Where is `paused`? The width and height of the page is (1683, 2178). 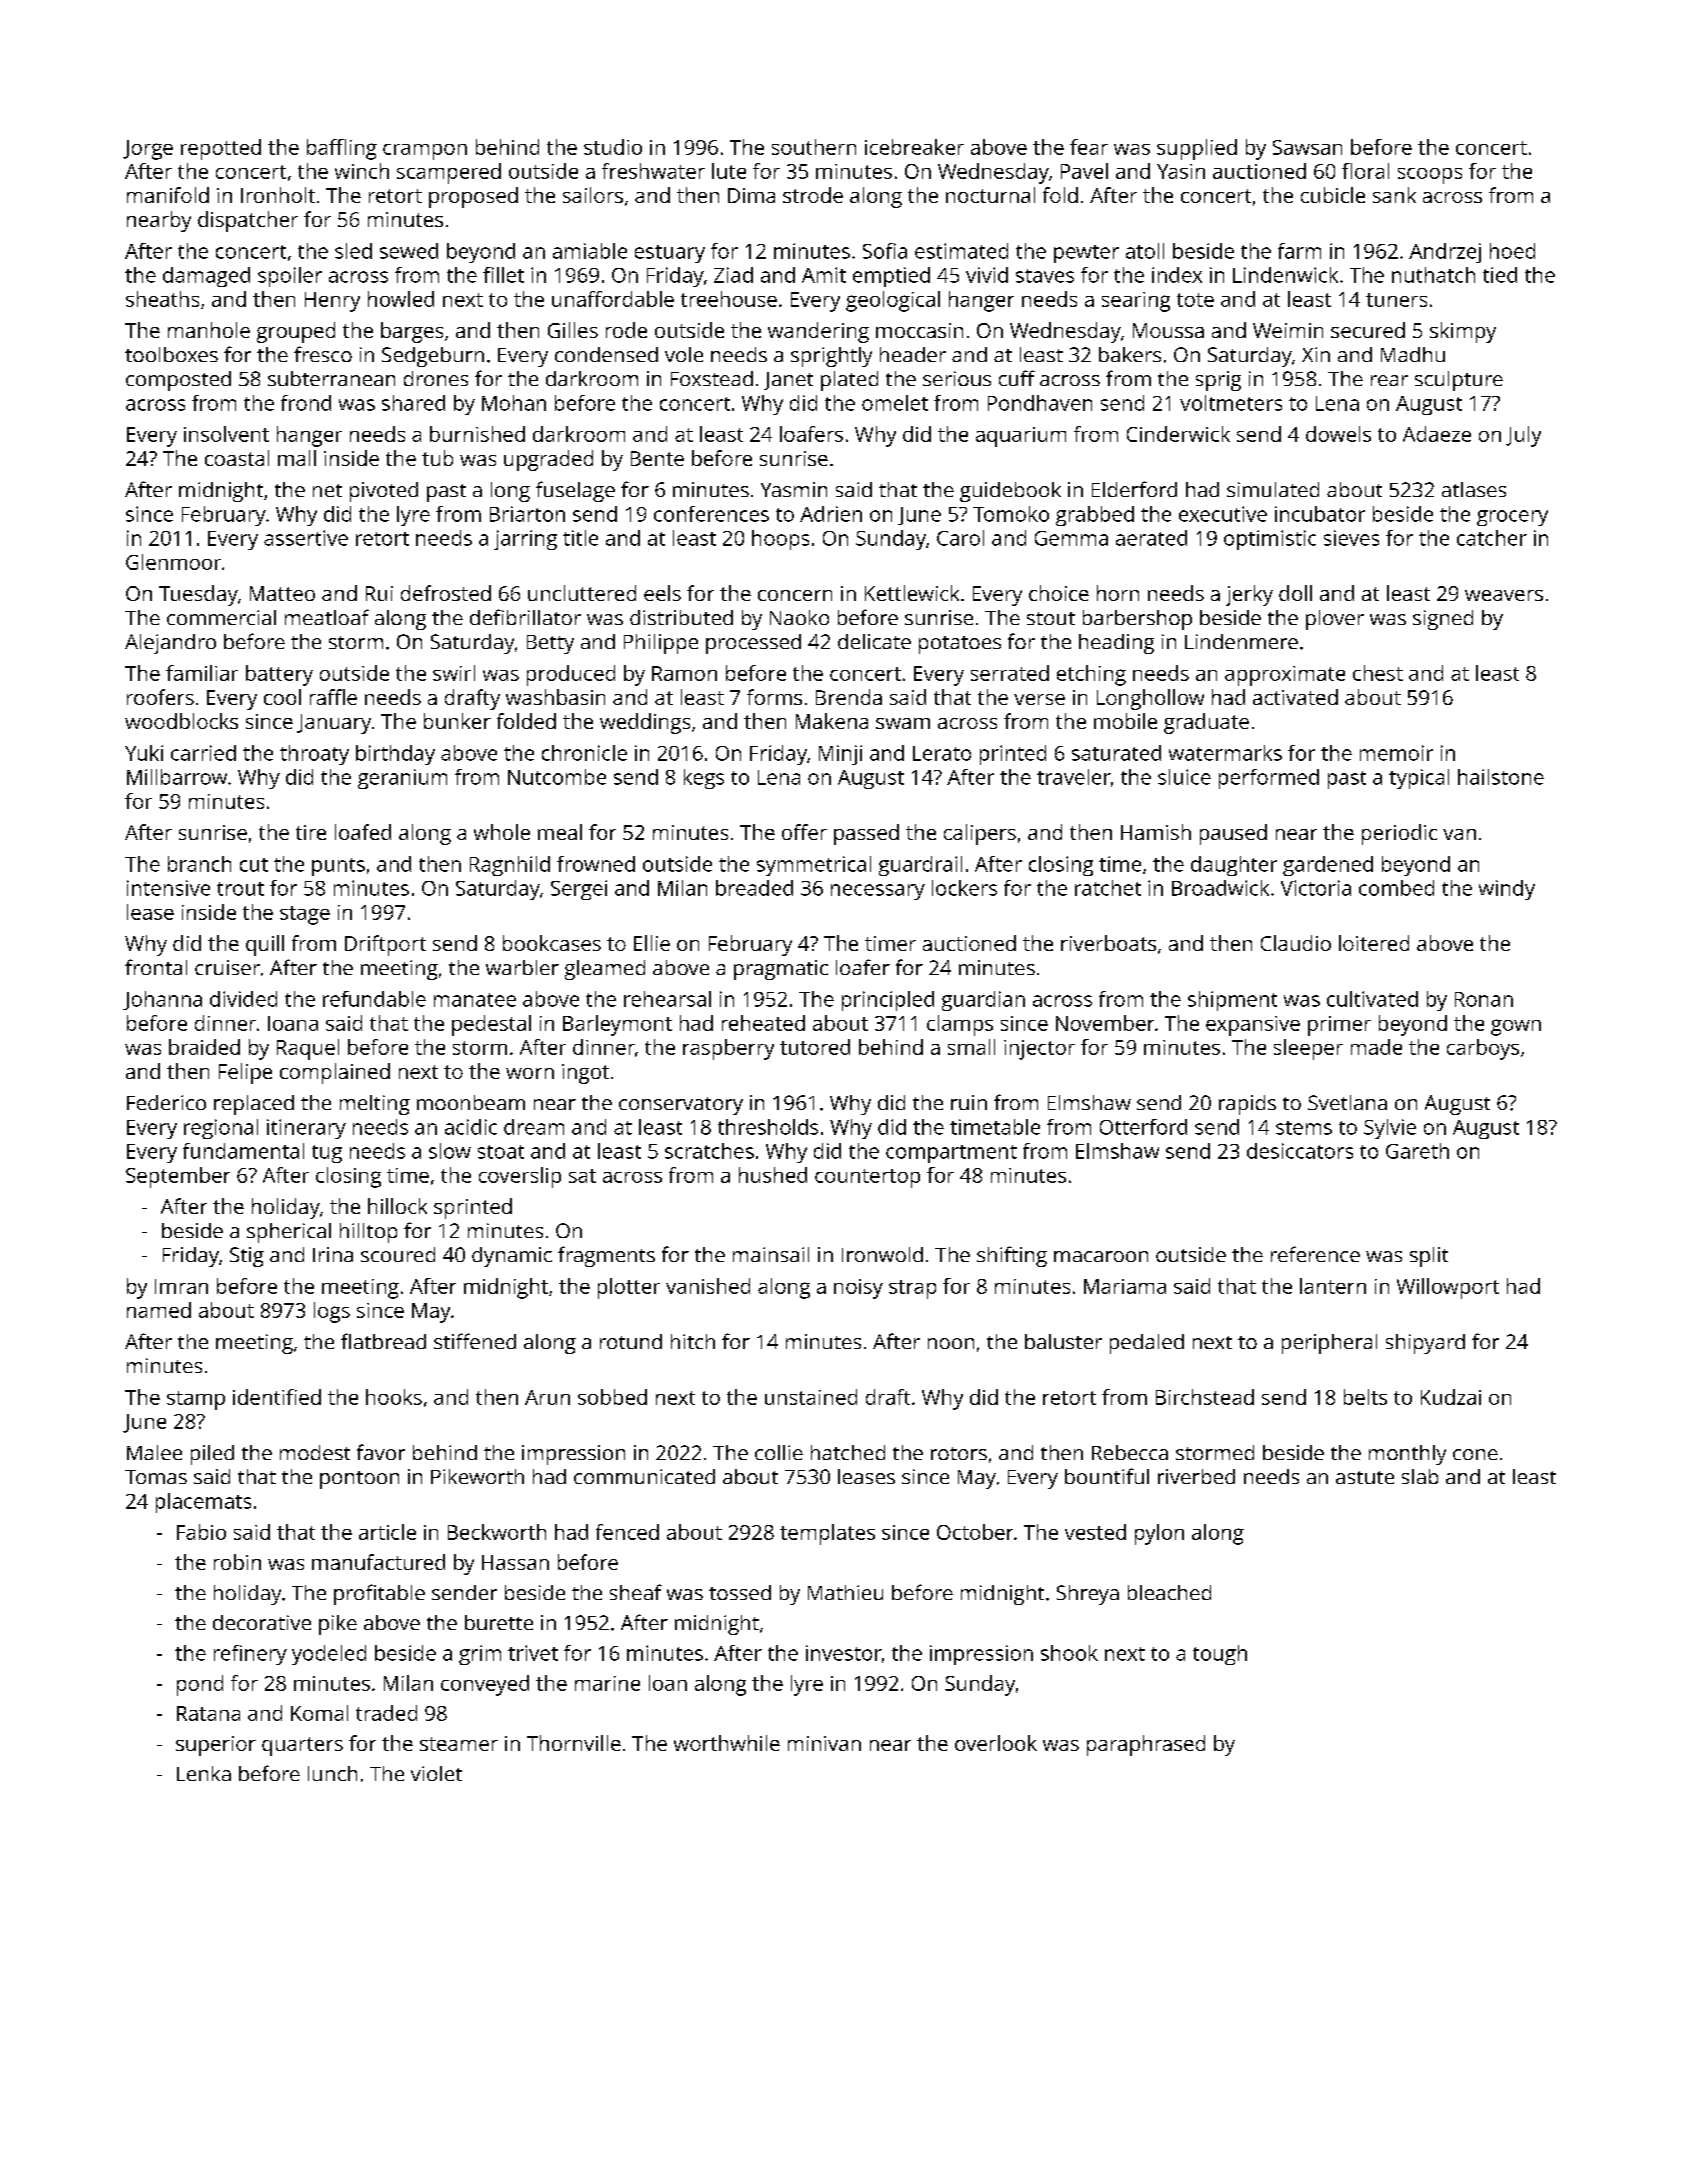
paused is located at coordinates (1233, 834).
